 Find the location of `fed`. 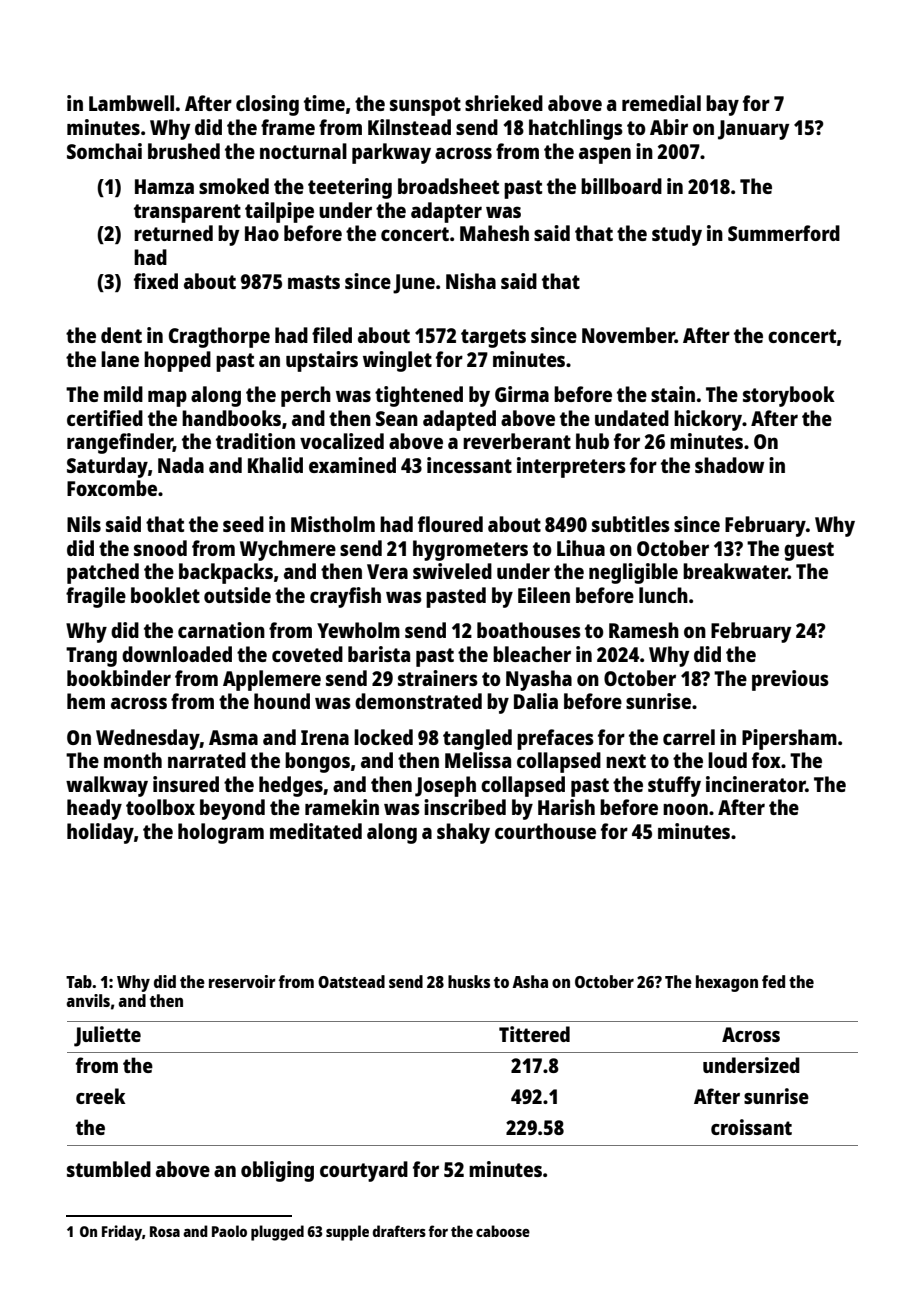

fed is located at coordinates (773, 981).
